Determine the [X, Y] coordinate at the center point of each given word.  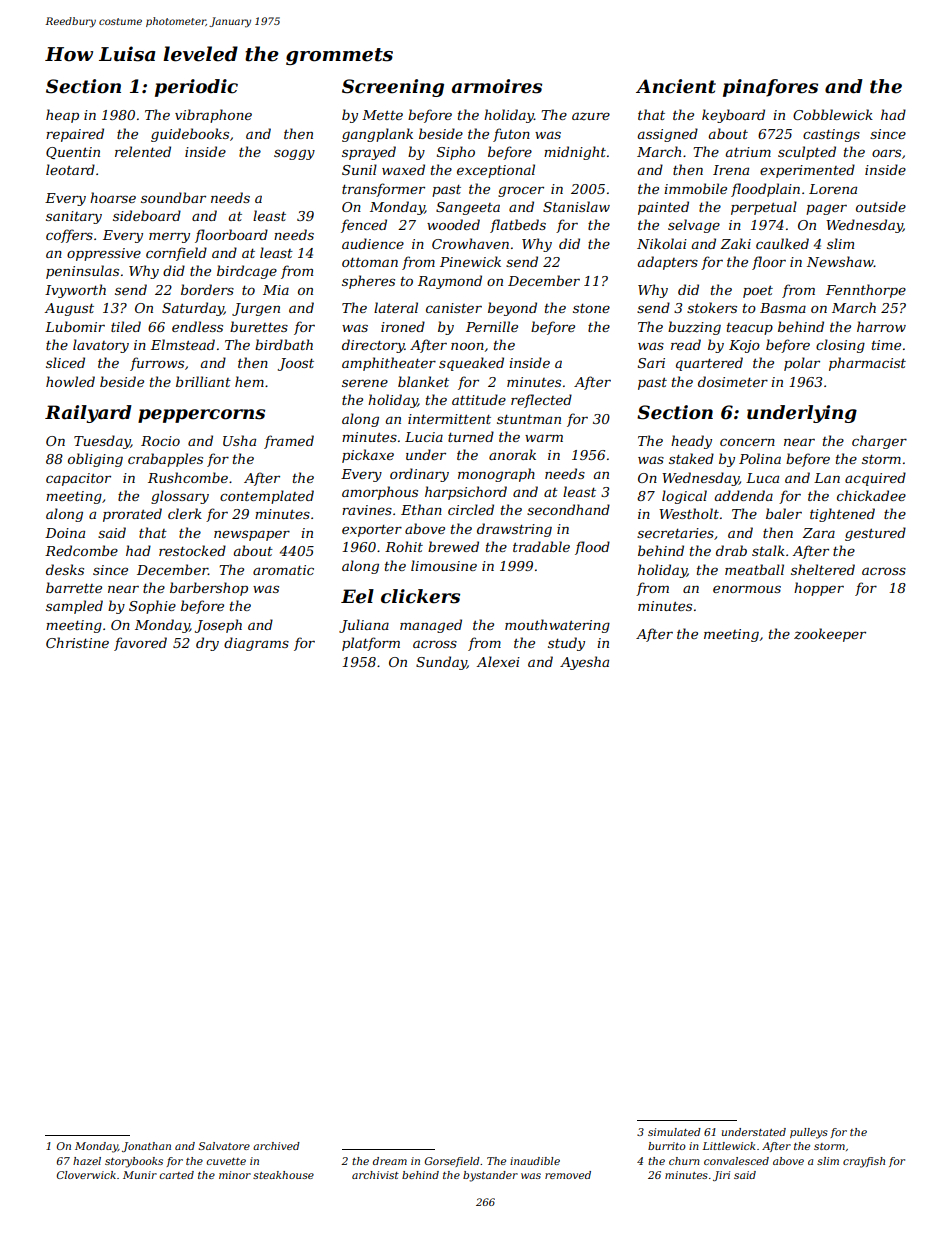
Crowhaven [470, 243]
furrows [157, 364]
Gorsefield [452, 1162]
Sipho [456, 153]
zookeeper [830, 635]
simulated [674, 1132]
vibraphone [213, 116]
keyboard [733, 116]
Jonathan [146, 1147]
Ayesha [584, 663]
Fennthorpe [866, 291]
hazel [87, 1161]
